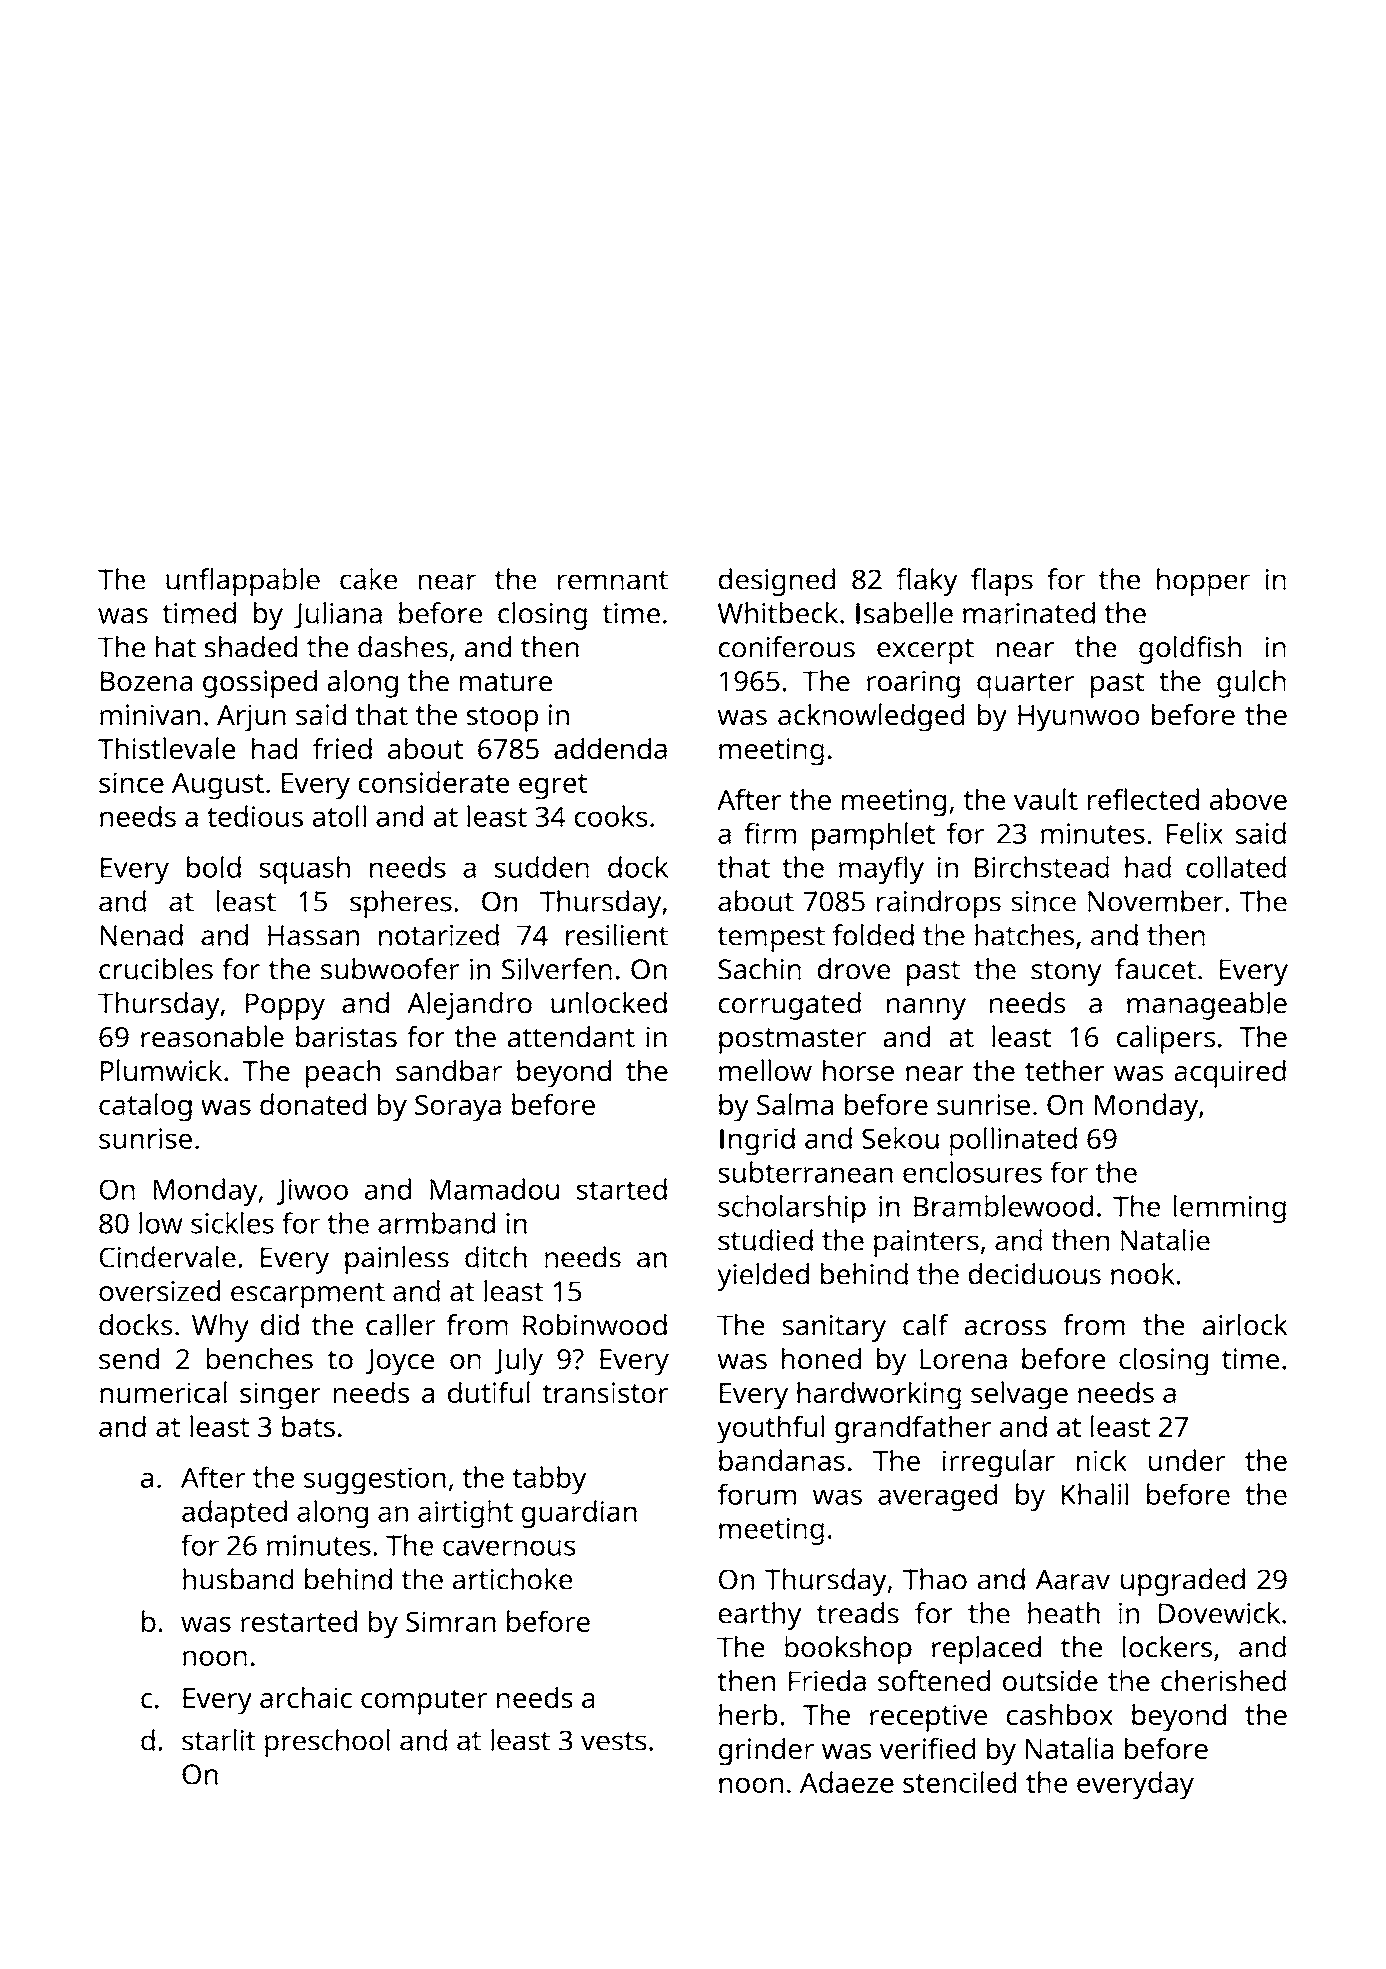 The width and height of the screenshot is (1386, 1969). I want to click on Soraya, so click(458, 1108).
